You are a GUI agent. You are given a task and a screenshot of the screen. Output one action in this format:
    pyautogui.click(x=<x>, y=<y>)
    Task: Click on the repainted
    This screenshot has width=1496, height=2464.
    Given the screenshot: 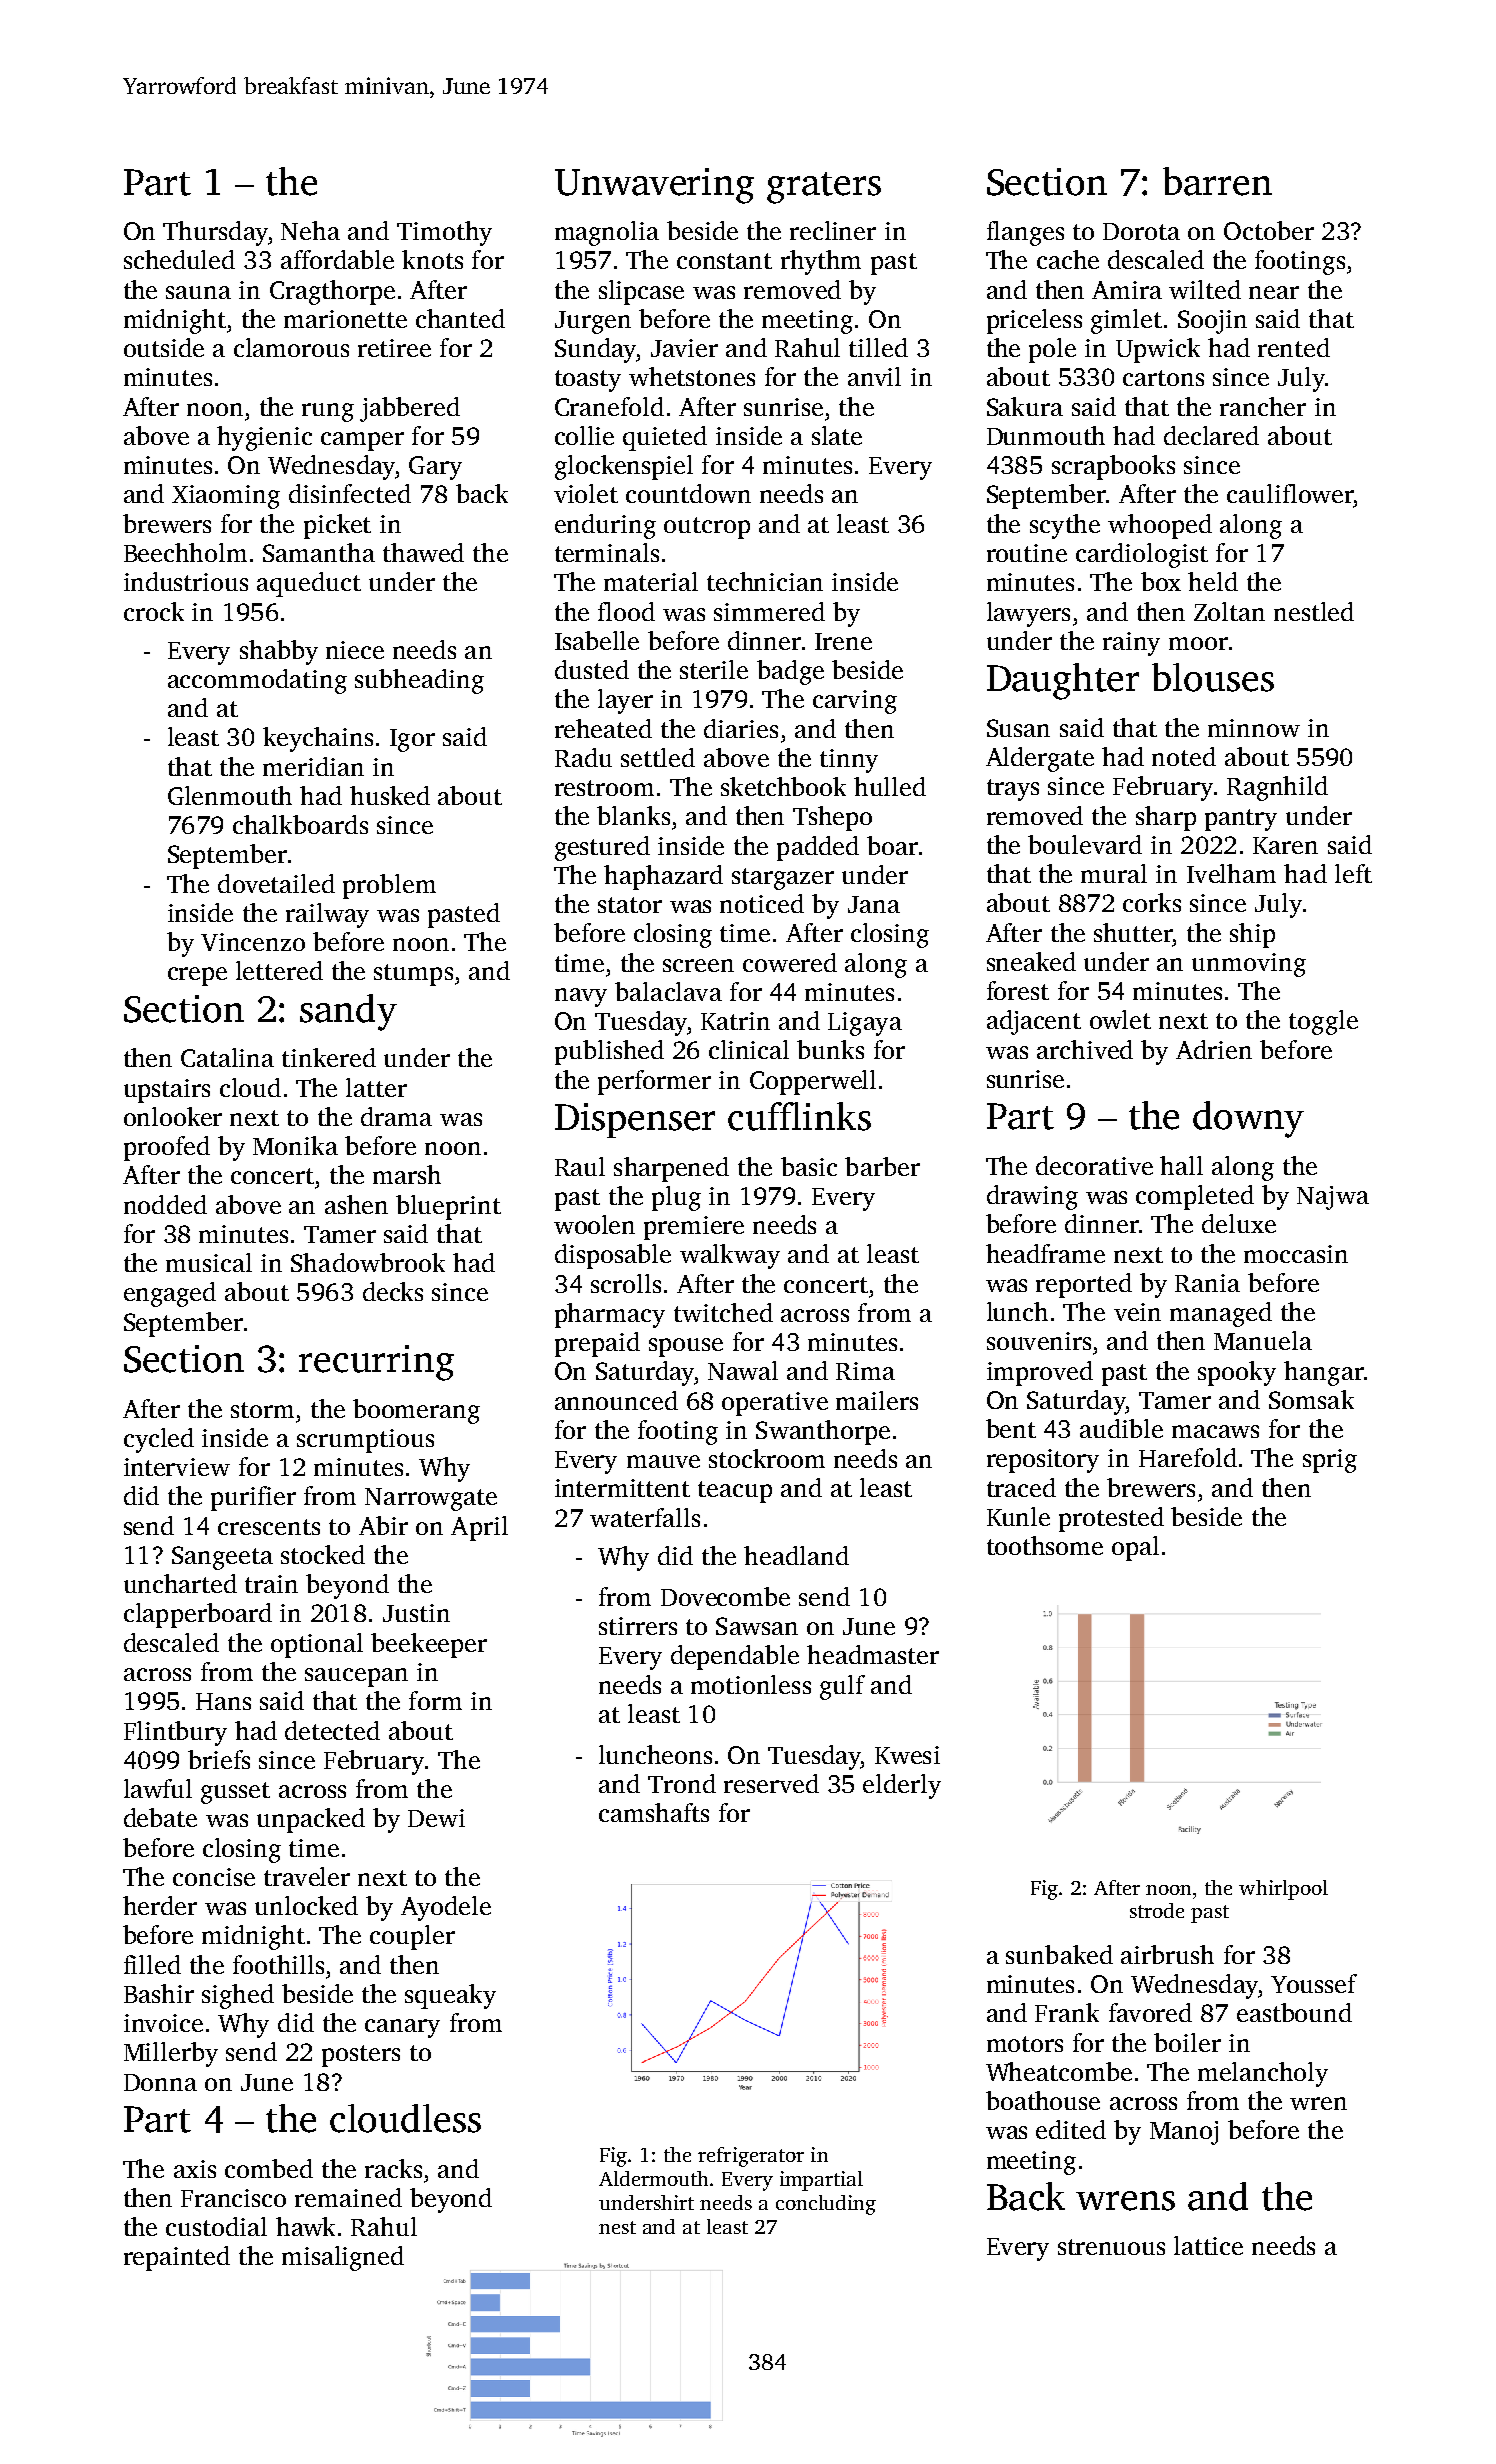 What is the action you would take?
    pyautogui.click(x=177, y=2258)
